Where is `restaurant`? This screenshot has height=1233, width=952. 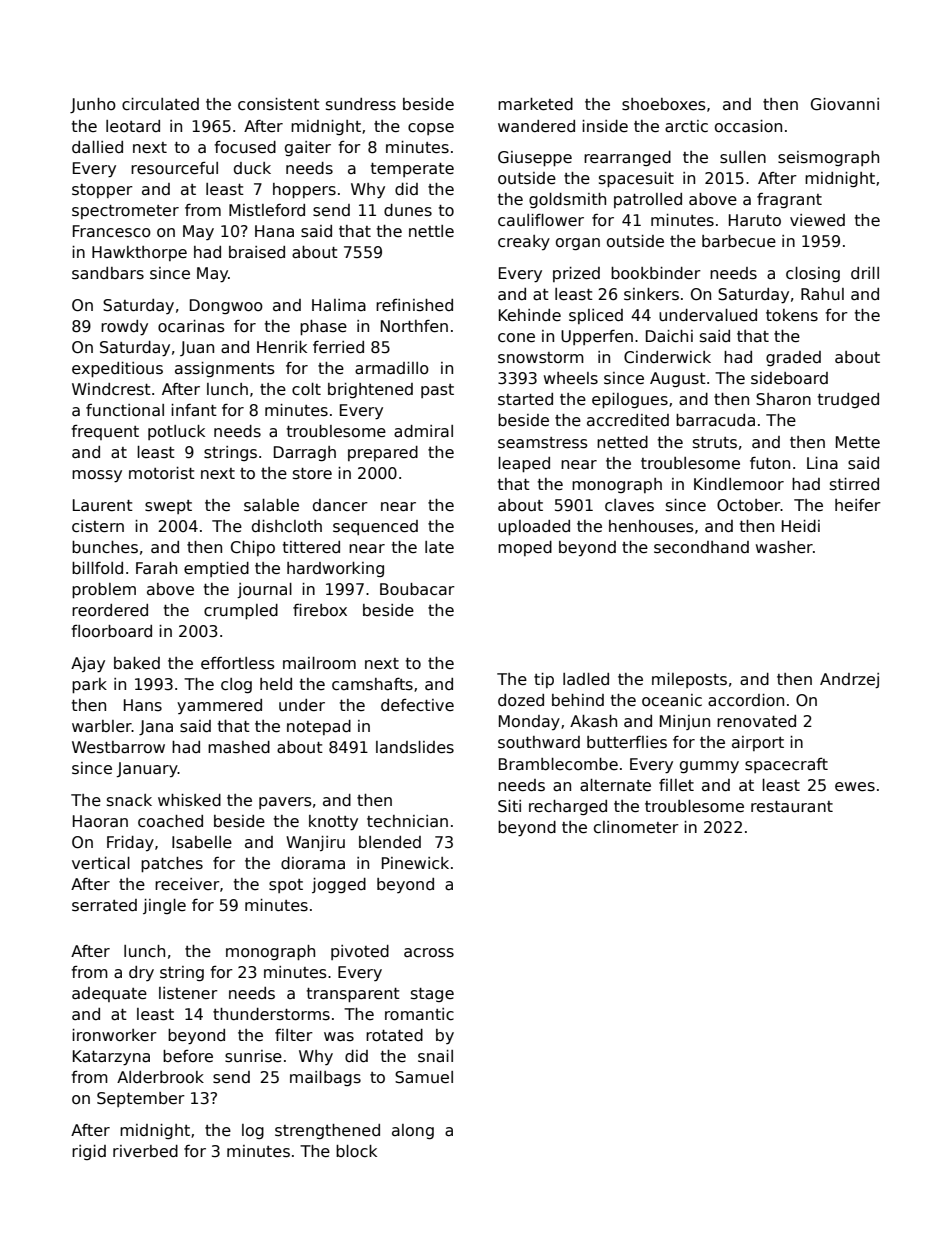
restaurant is located at coordinates (792, 807).
